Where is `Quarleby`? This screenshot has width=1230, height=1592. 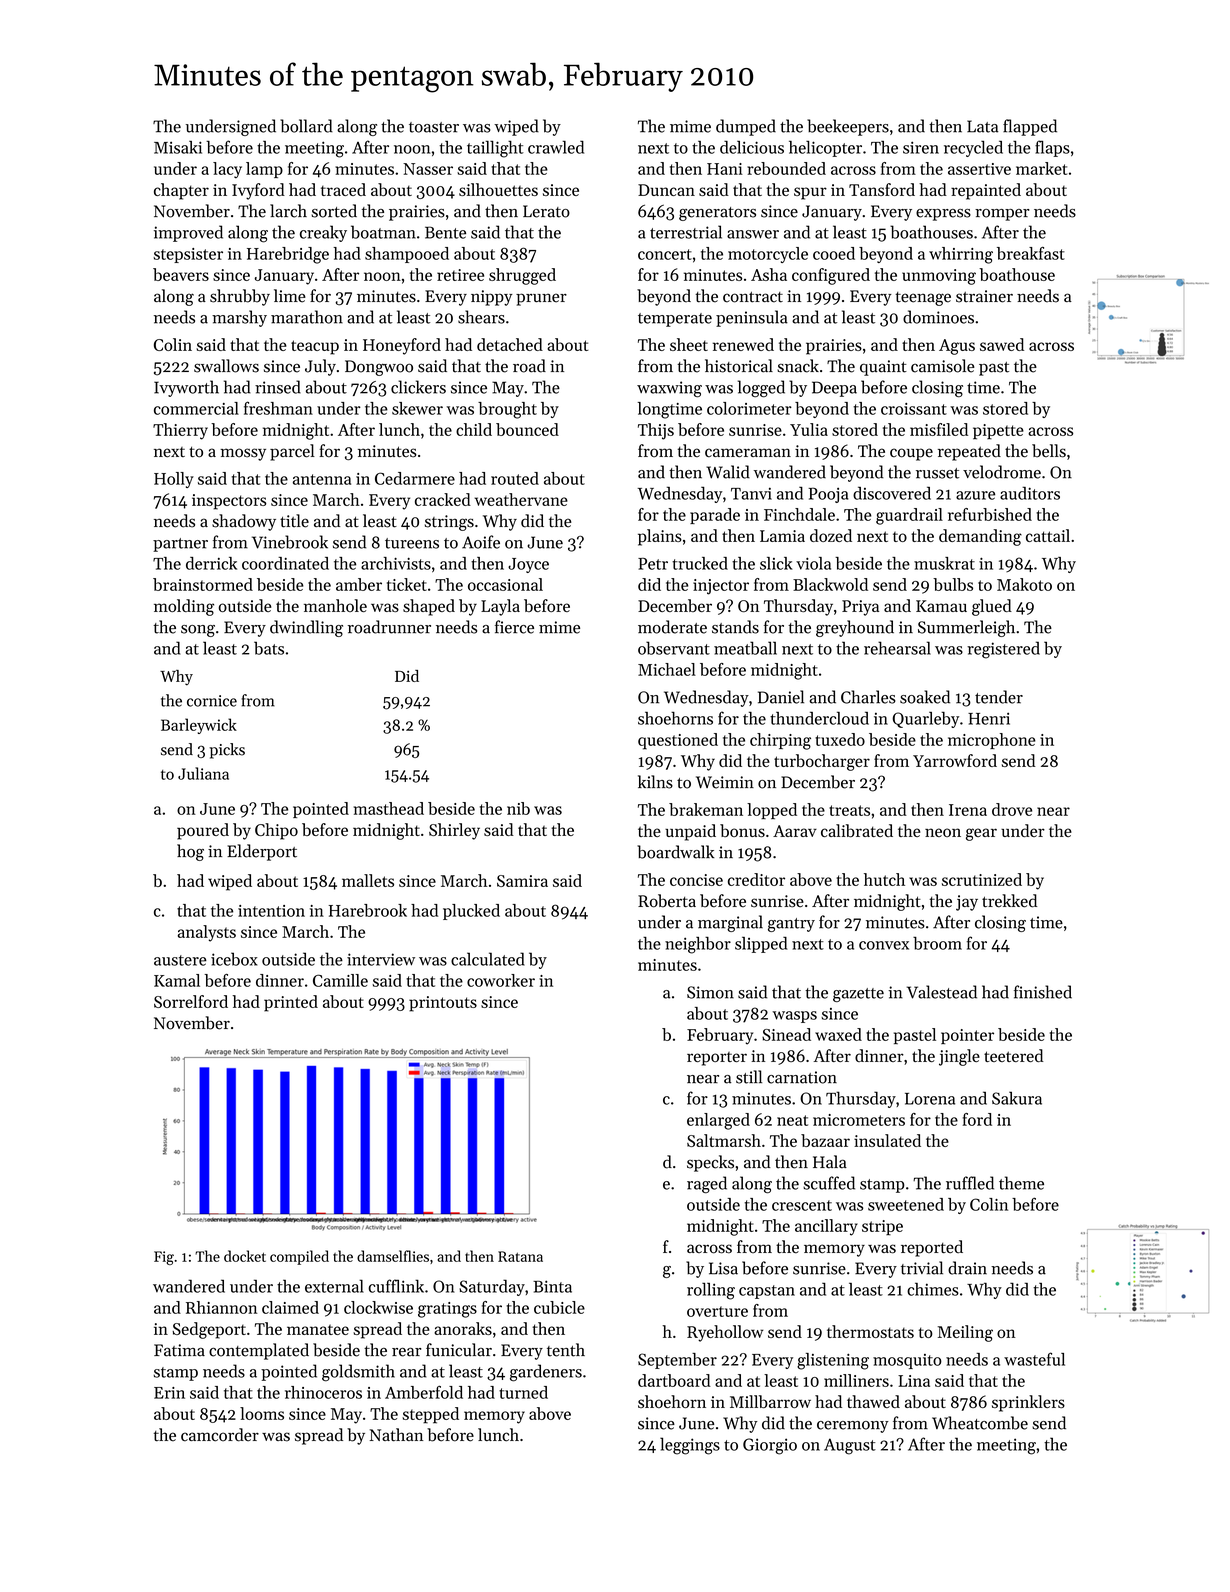
Quarleby is located at coordinates (925, 720).
